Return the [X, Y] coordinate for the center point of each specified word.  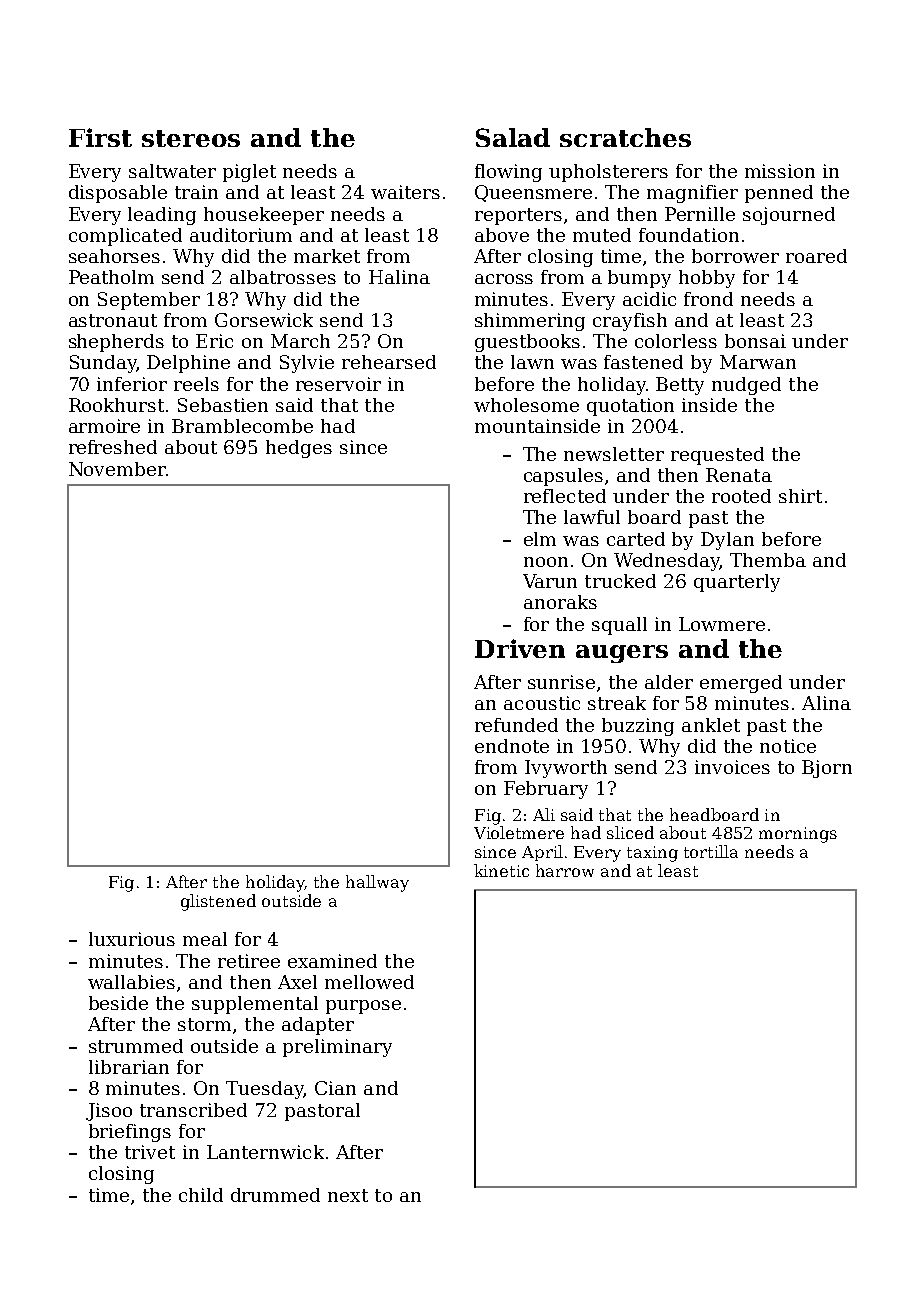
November [117, 469]
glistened [218, 902]
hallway [377, 883]
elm [540, 539]
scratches [625, 137]
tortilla [711, 851]
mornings [798, 835]
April [542, 853]
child [201, 1195]
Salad [513, 137]
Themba [768, 560]
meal [205, 939]
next [348, 1195]
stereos [191, 138]
